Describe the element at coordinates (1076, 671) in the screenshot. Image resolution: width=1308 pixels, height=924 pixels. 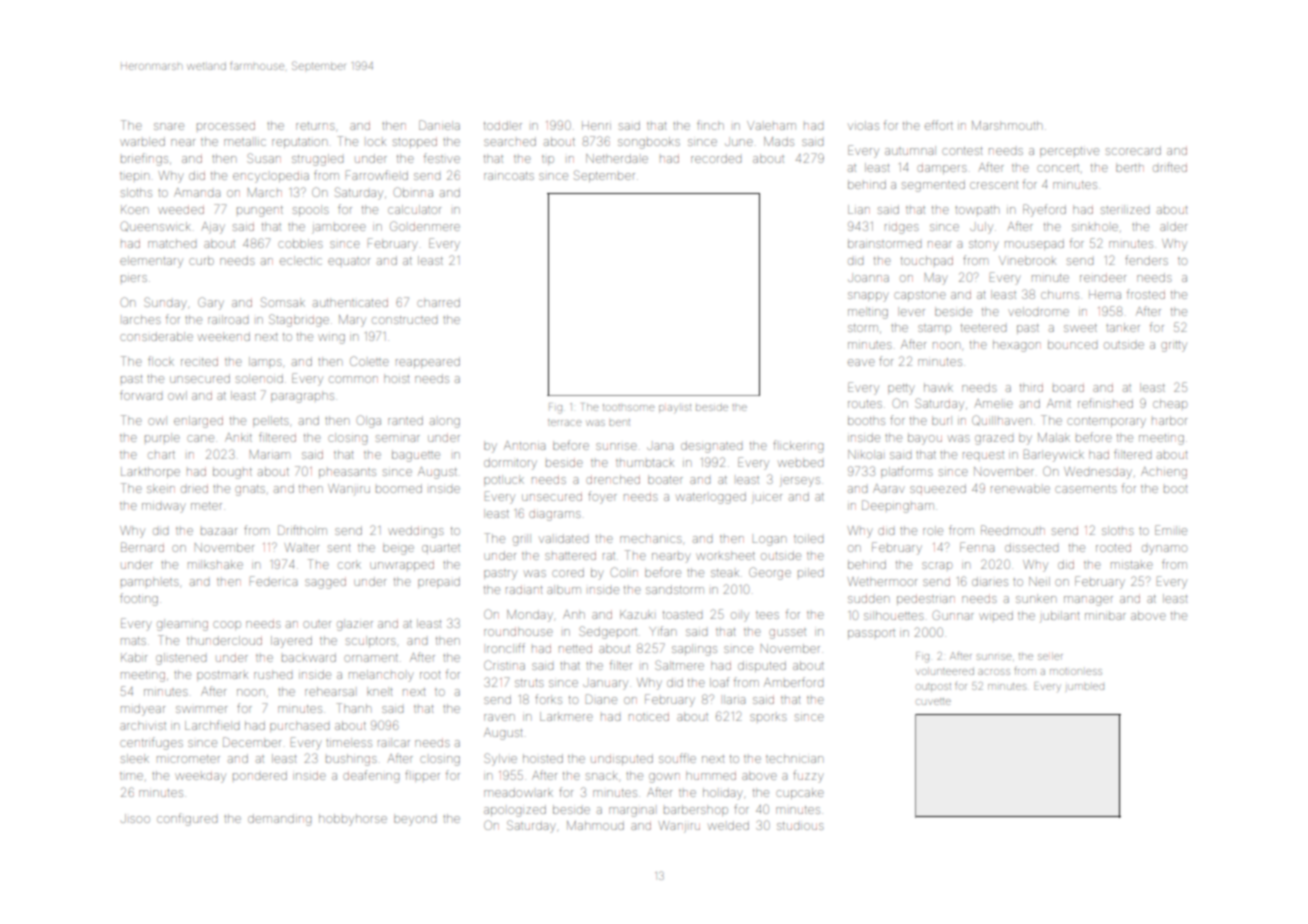
I see `motionless` at that location.
